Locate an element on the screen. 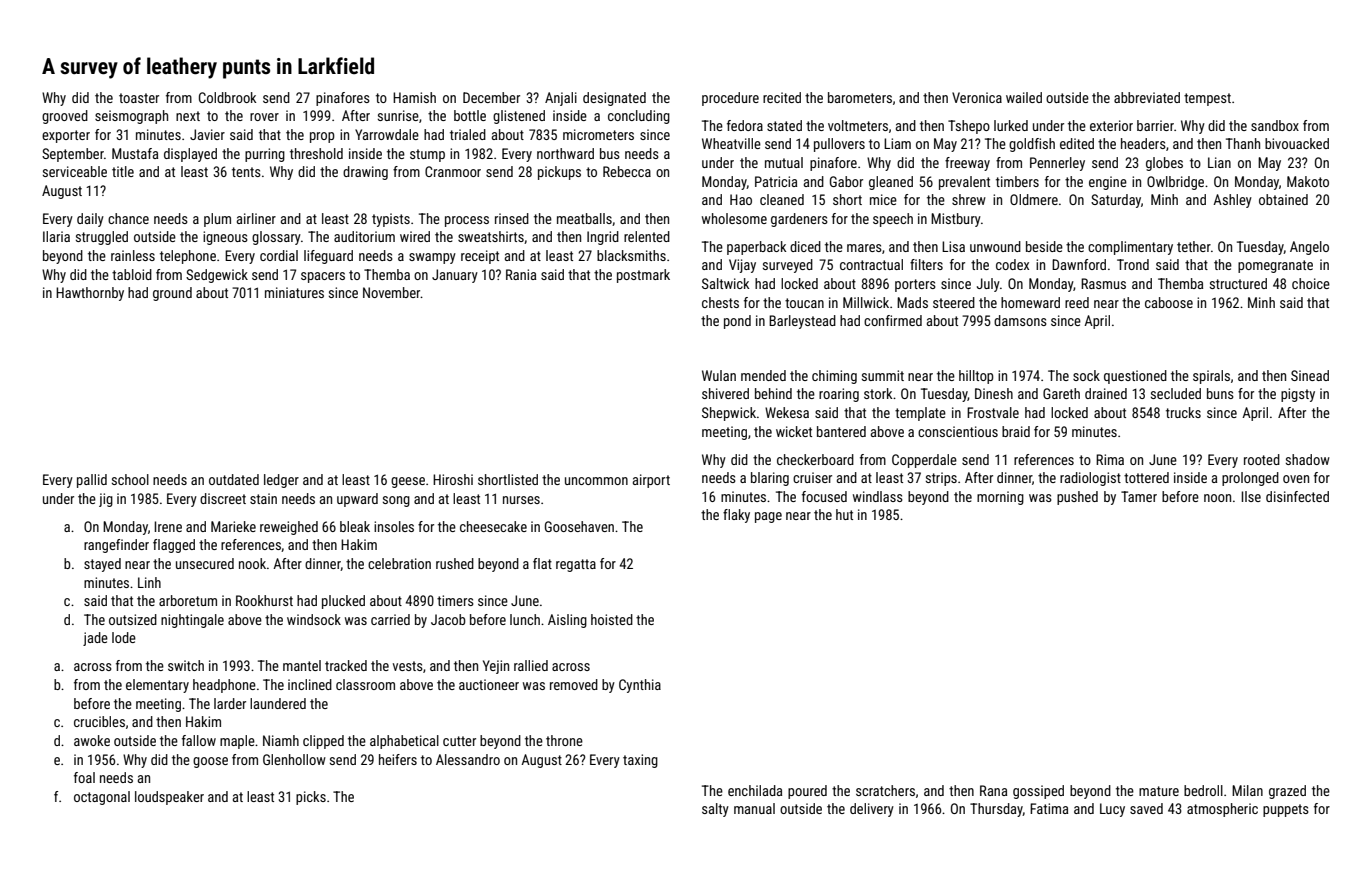 This screenshot has width=1372, height=887. ledger is located at coordinates (281, 481).
